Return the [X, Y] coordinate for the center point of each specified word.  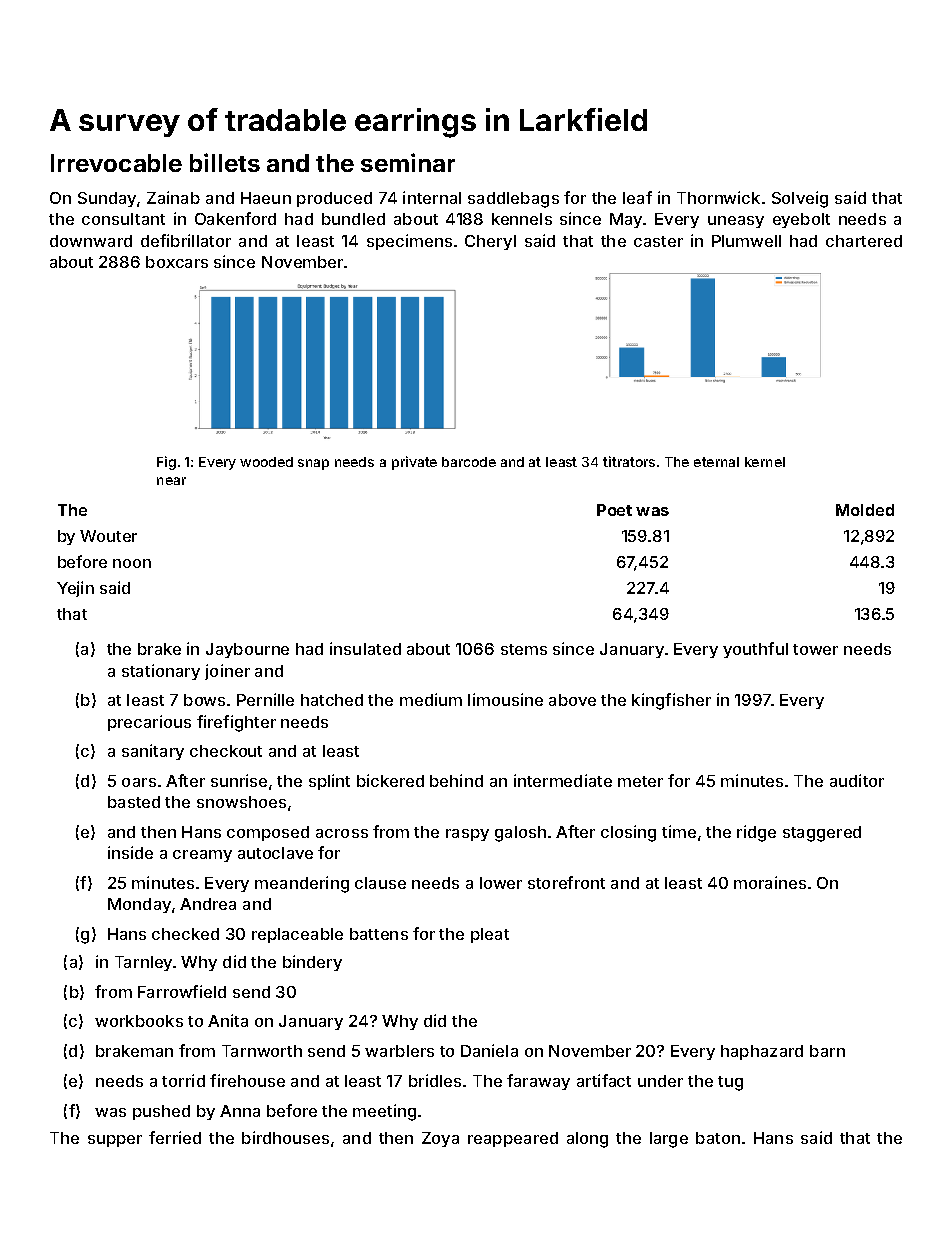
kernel [765, 462]
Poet [614, 510]
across [342, 833]
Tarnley [143, 963]
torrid [183, 1080]
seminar [408, 162]
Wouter [108, 536]
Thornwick [718, 197]
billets [225, 162]
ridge [756, 833]
